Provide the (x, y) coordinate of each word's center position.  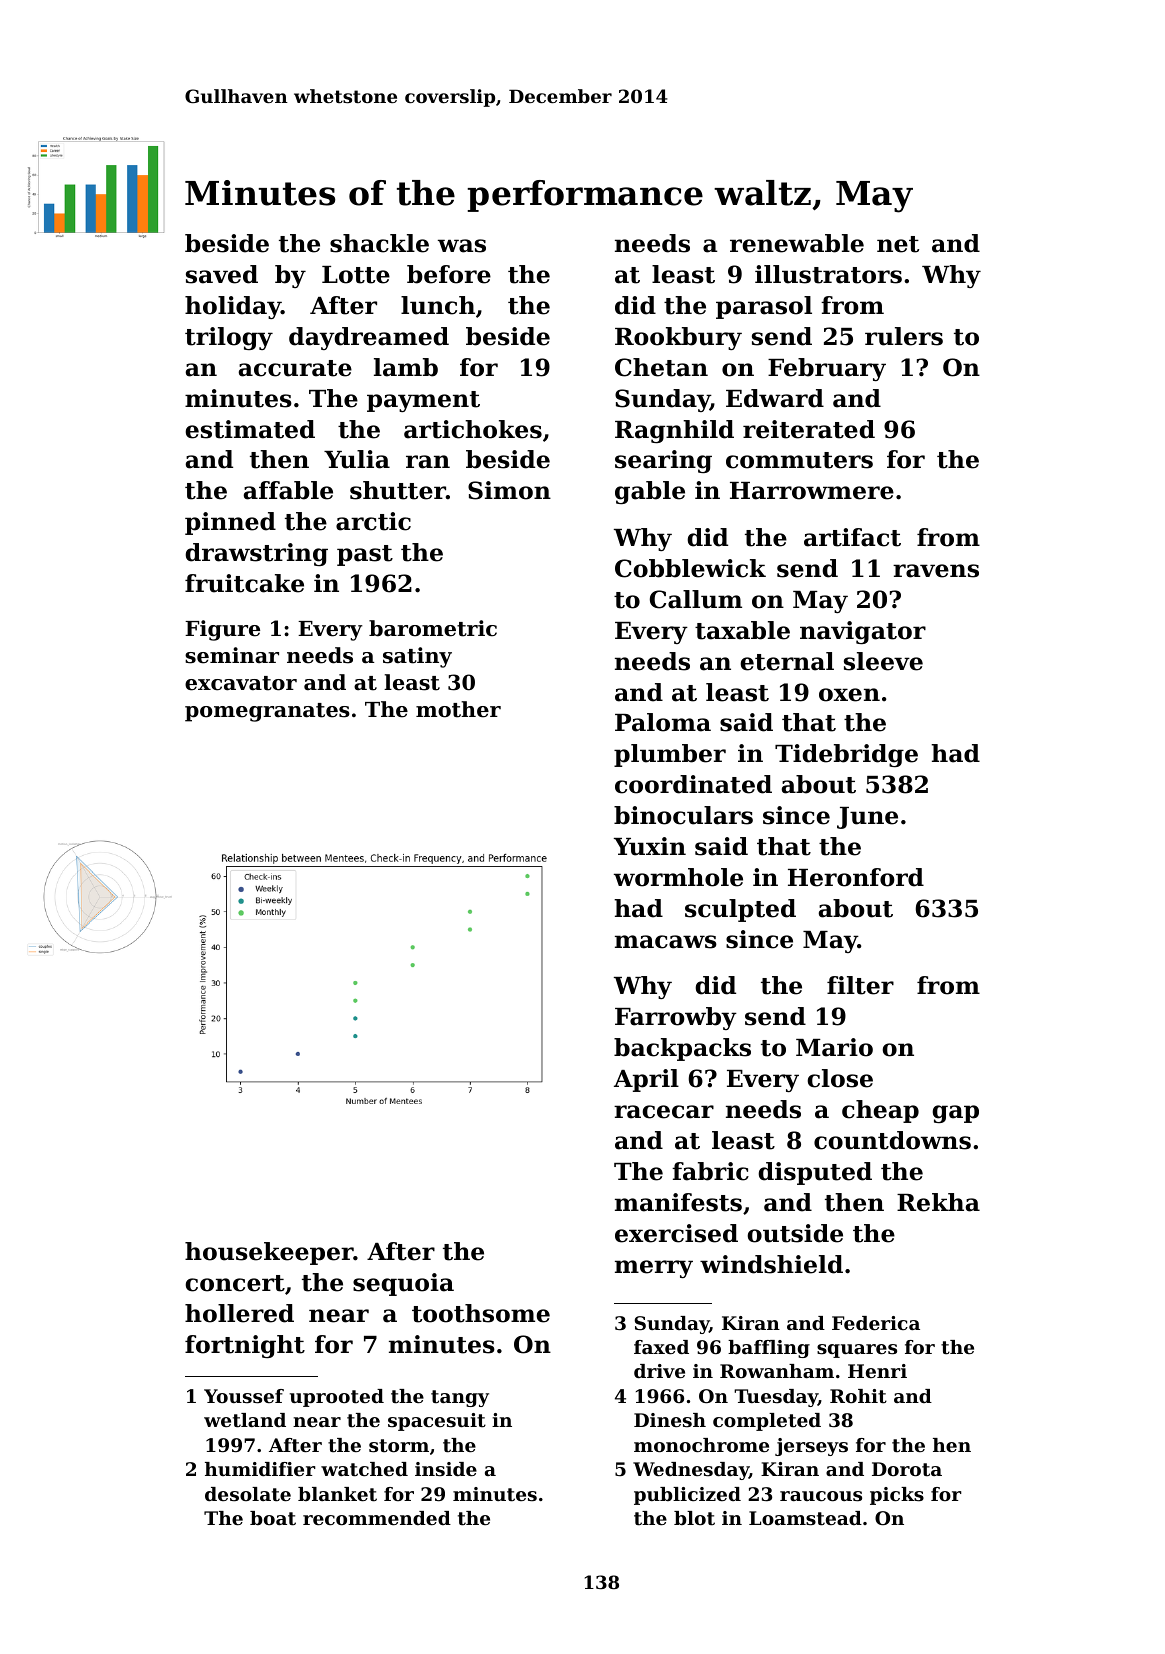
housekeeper (269, 1253)
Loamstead (805, 1518)
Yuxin (650, 846)
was (462, 246)
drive (659, 1371)
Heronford (856, 877)
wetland (245, 1420)
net (898, 244)
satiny (417, 657)
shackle (379, 243)
